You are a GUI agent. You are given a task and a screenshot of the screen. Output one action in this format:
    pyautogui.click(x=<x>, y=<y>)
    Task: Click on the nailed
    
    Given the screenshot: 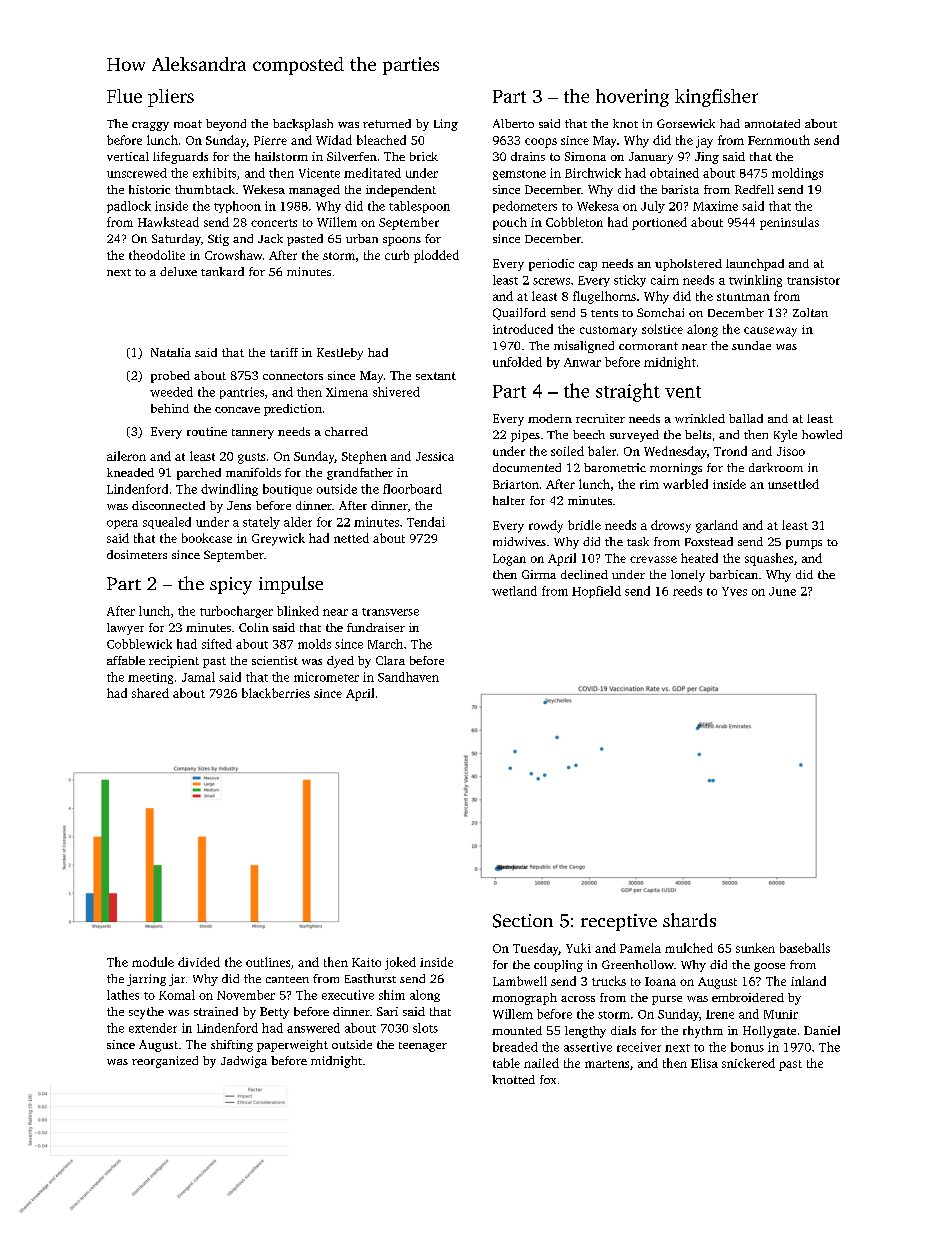 What is the action you would take?
    pyautogui.click(x=541, y=1063)
